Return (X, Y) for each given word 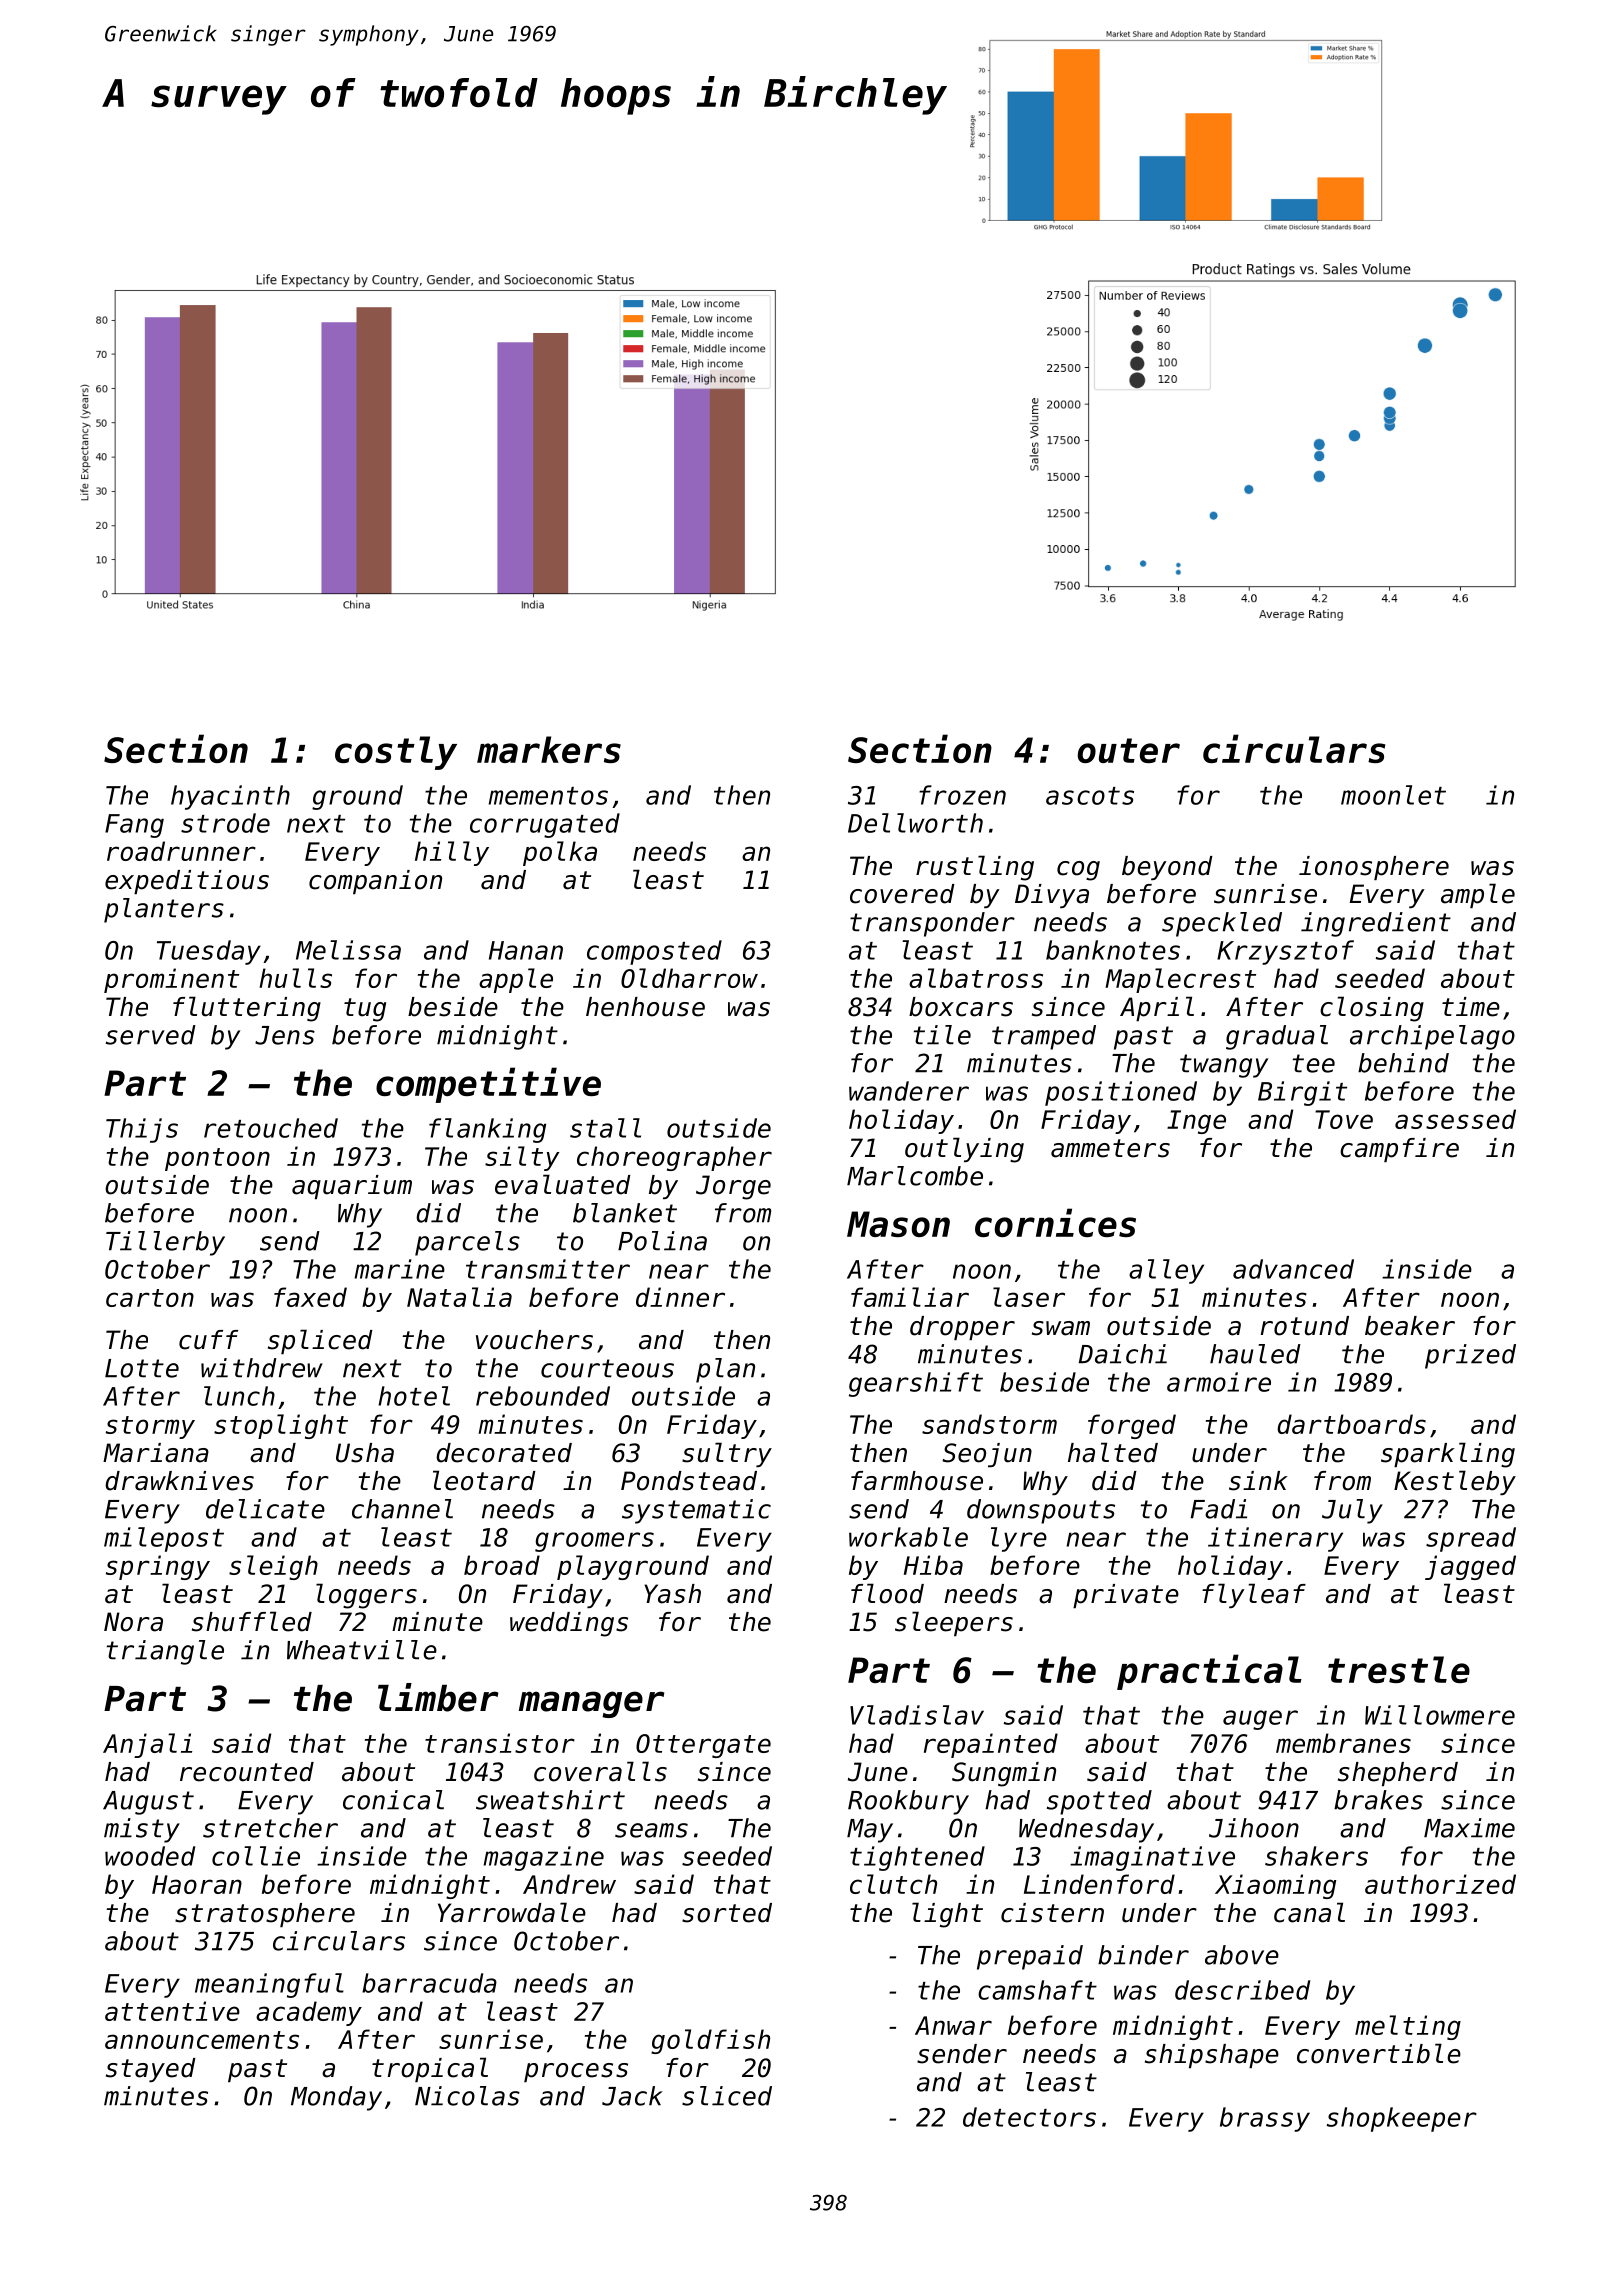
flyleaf (1254, 1595)
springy (158, 1567)
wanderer (909, 1091)
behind (1403, 1063)
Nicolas (467, 2096)
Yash (672, 1594)
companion (375, 882)
